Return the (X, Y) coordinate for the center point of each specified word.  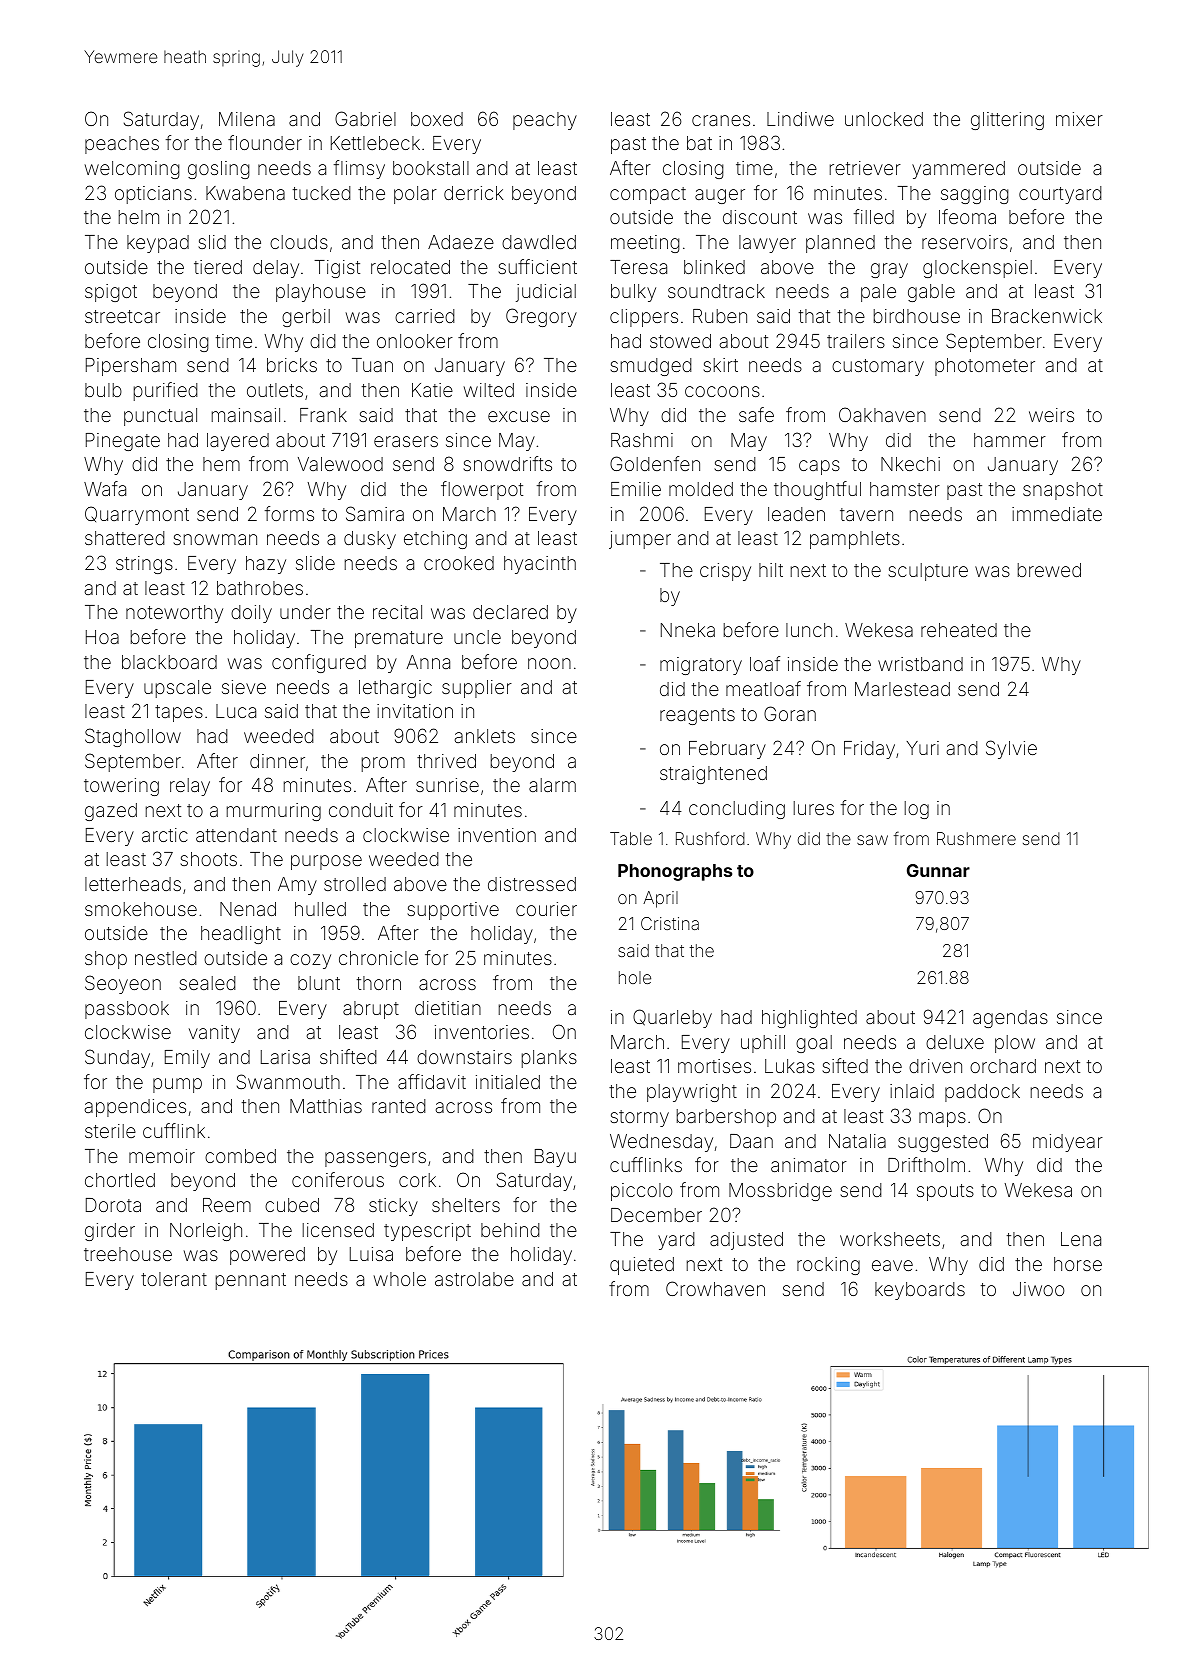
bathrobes (260, 588)
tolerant (174, 1279)
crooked (459, 563)
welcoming (132, 170)
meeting (645, 244)
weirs (1051, 415)
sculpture (928, 572)
